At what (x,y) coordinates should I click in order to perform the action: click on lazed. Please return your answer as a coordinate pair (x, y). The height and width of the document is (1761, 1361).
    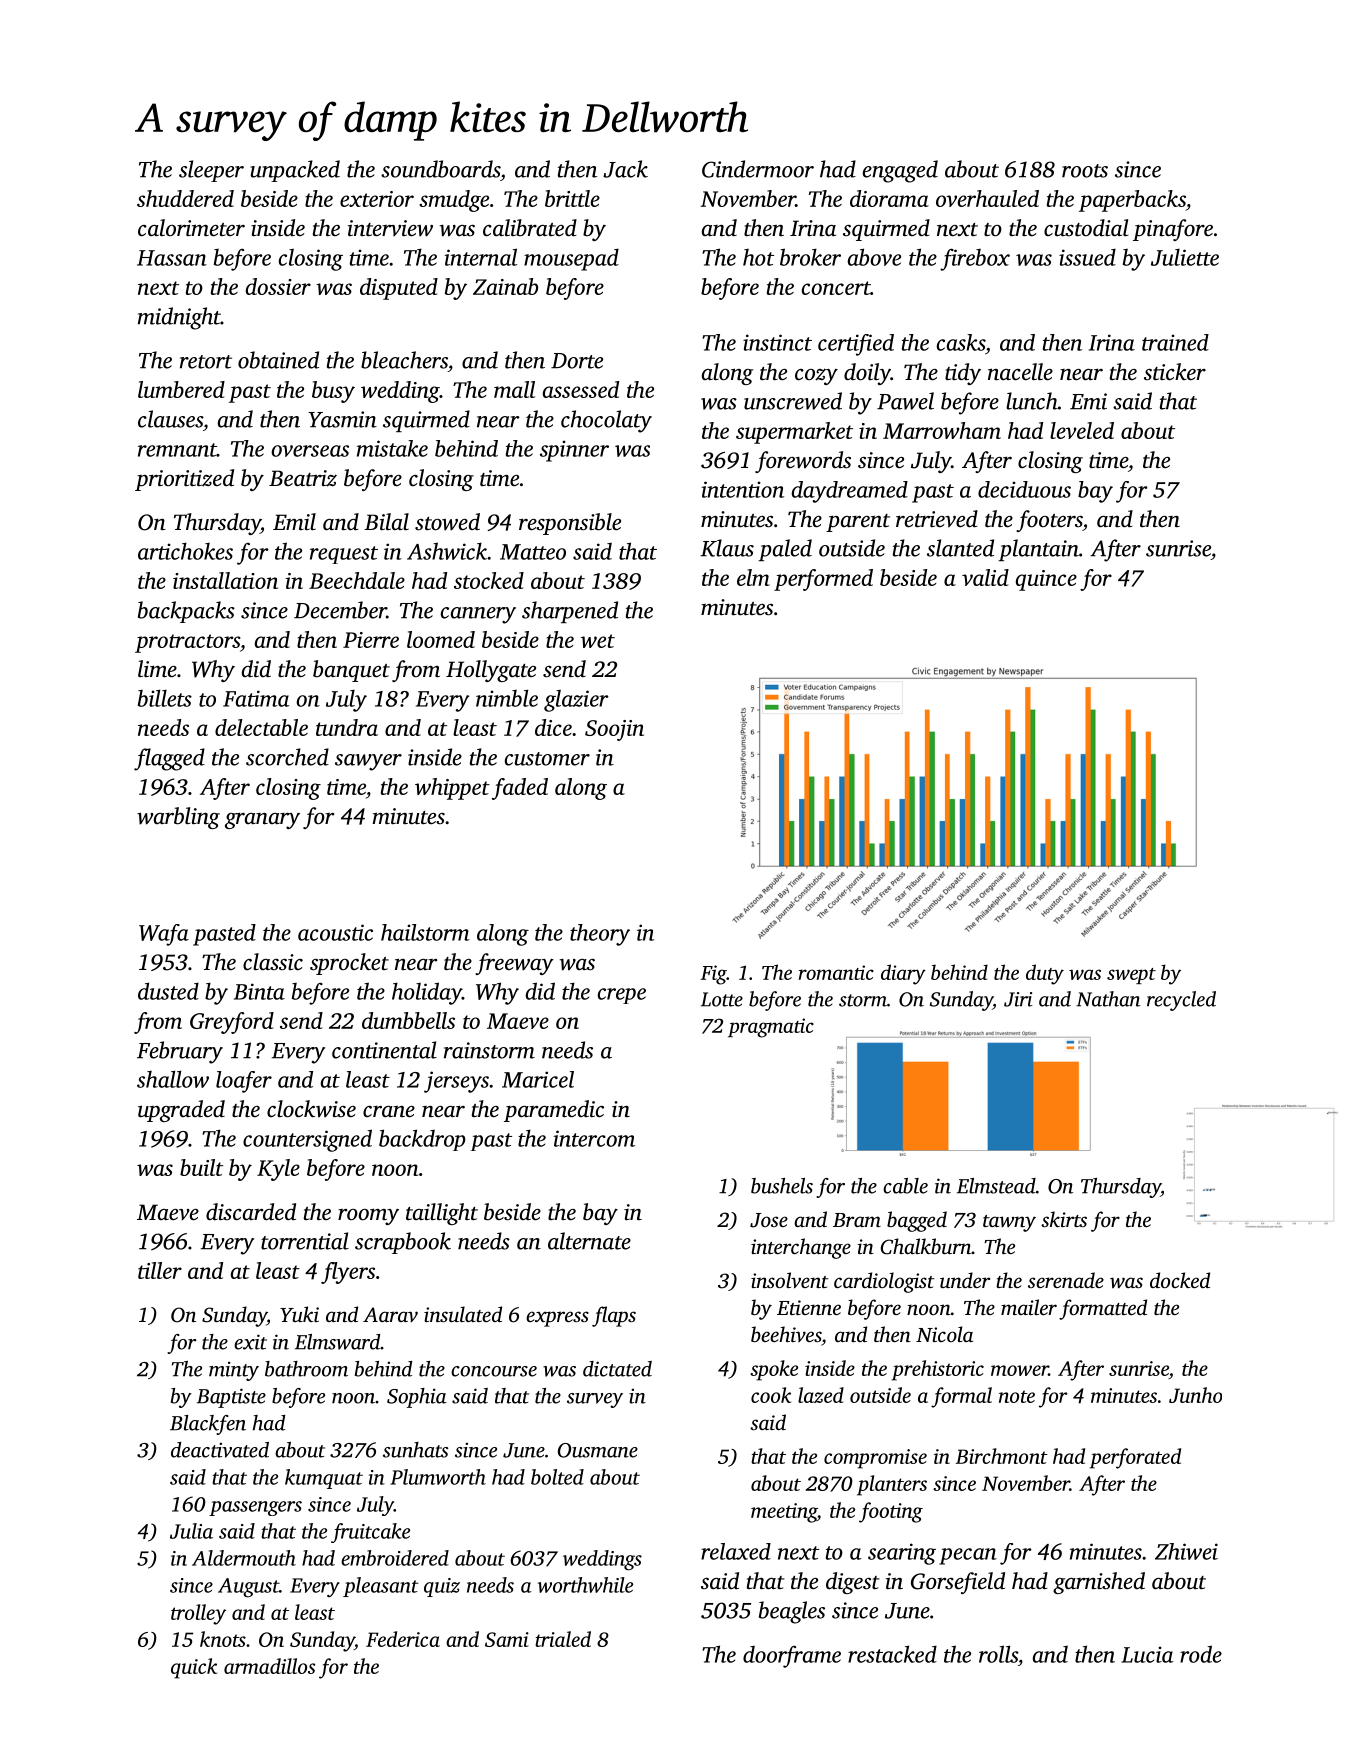
    Looking at the image, I should click on (821, 1395).
